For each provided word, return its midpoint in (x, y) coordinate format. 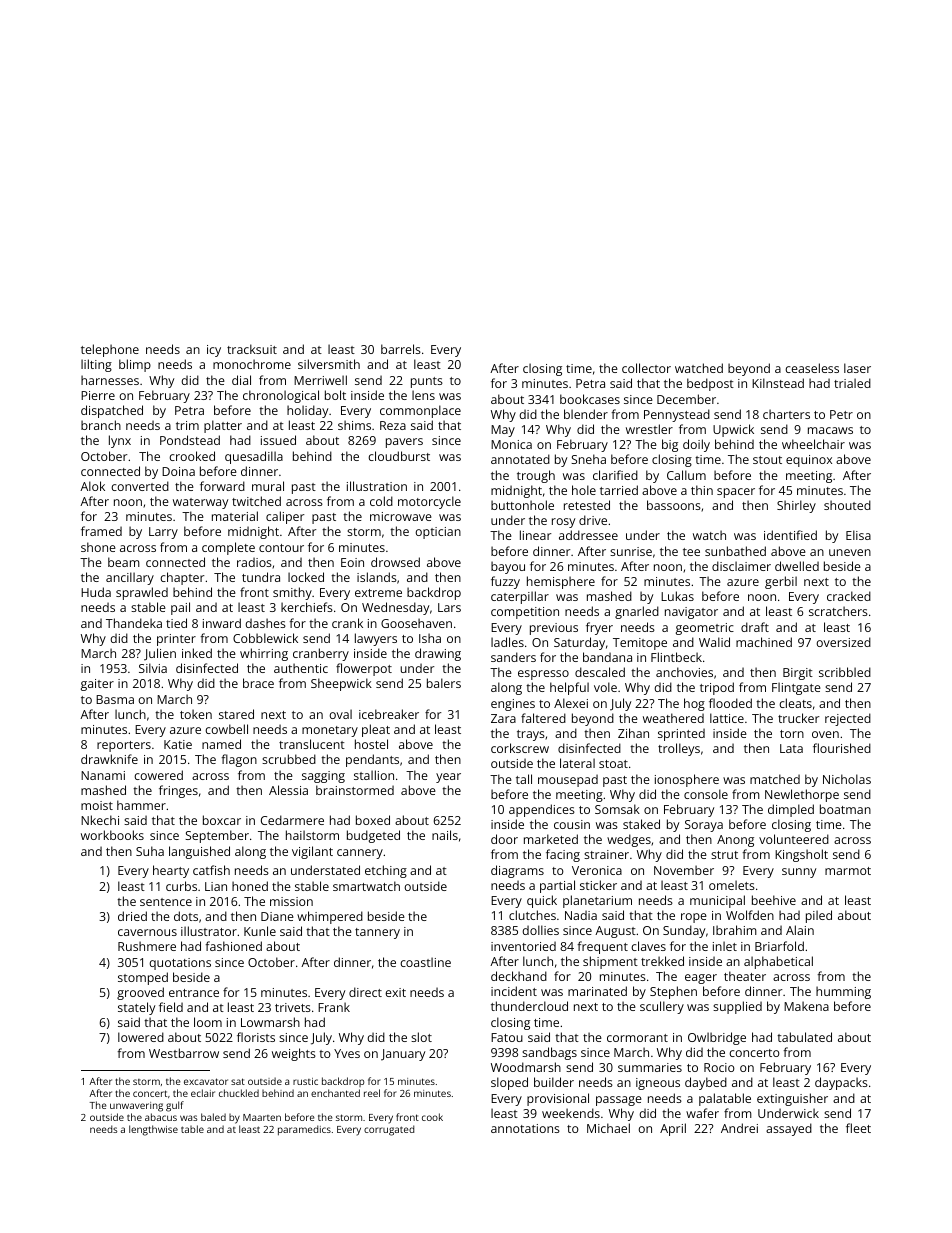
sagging (323, 777)
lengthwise (153, 1130)
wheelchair (813, 444)
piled (819, 916)
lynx (120, 441)
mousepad (568, 780)
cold (381, 501)
